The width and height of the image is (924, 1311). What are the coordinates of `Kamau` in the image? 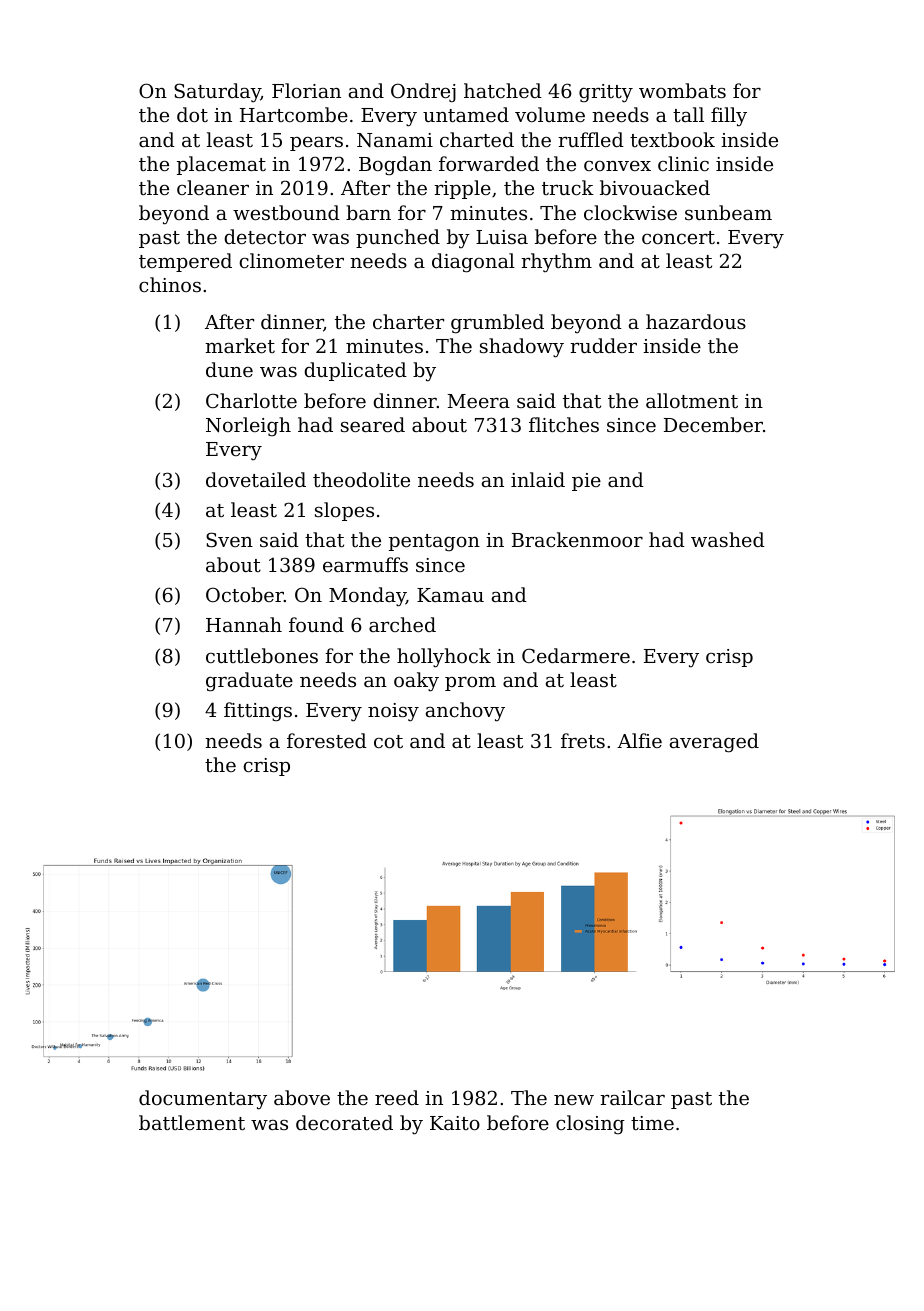 It's located at (450, 595).
